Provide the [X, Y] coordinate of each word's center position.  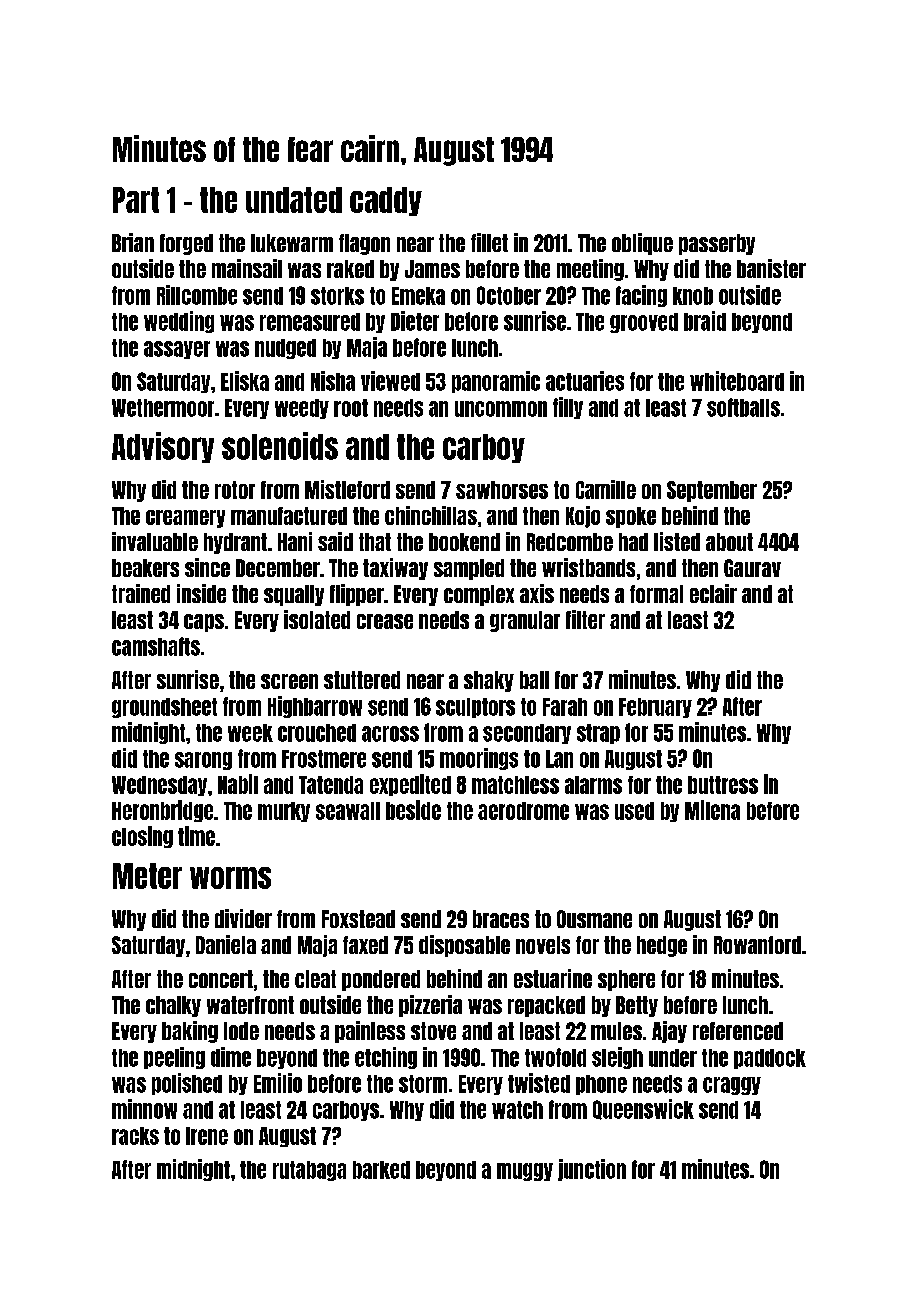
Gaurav [752, 568]
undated [294, 200]
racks [135, 1136]
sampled [469, 569]
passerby [717, 244]
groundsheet [164, 708]
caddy [386, 201]
